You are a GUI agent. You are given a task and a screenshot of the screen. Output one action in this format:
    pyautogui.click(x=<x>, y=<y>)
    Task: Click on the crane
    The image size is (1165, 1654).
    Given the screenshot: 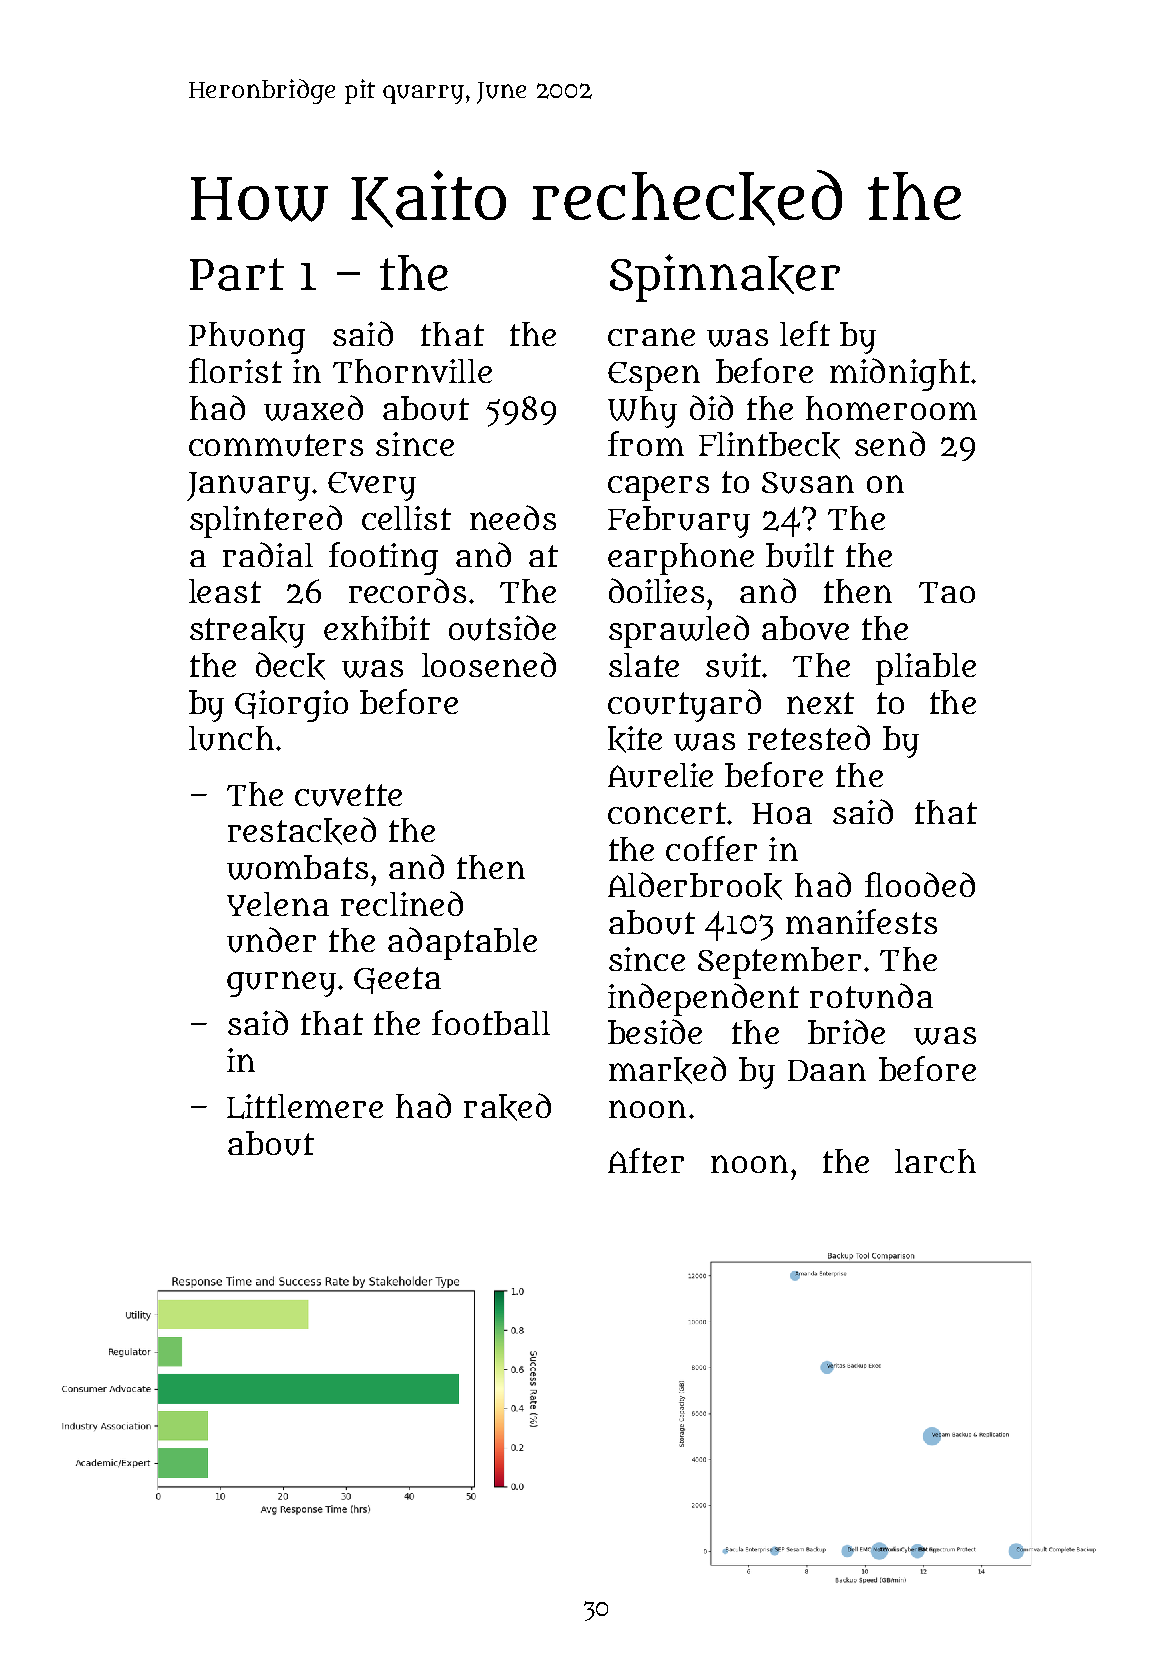 What is the action you would take?
    pyautogui.click(x=651, y=337)
